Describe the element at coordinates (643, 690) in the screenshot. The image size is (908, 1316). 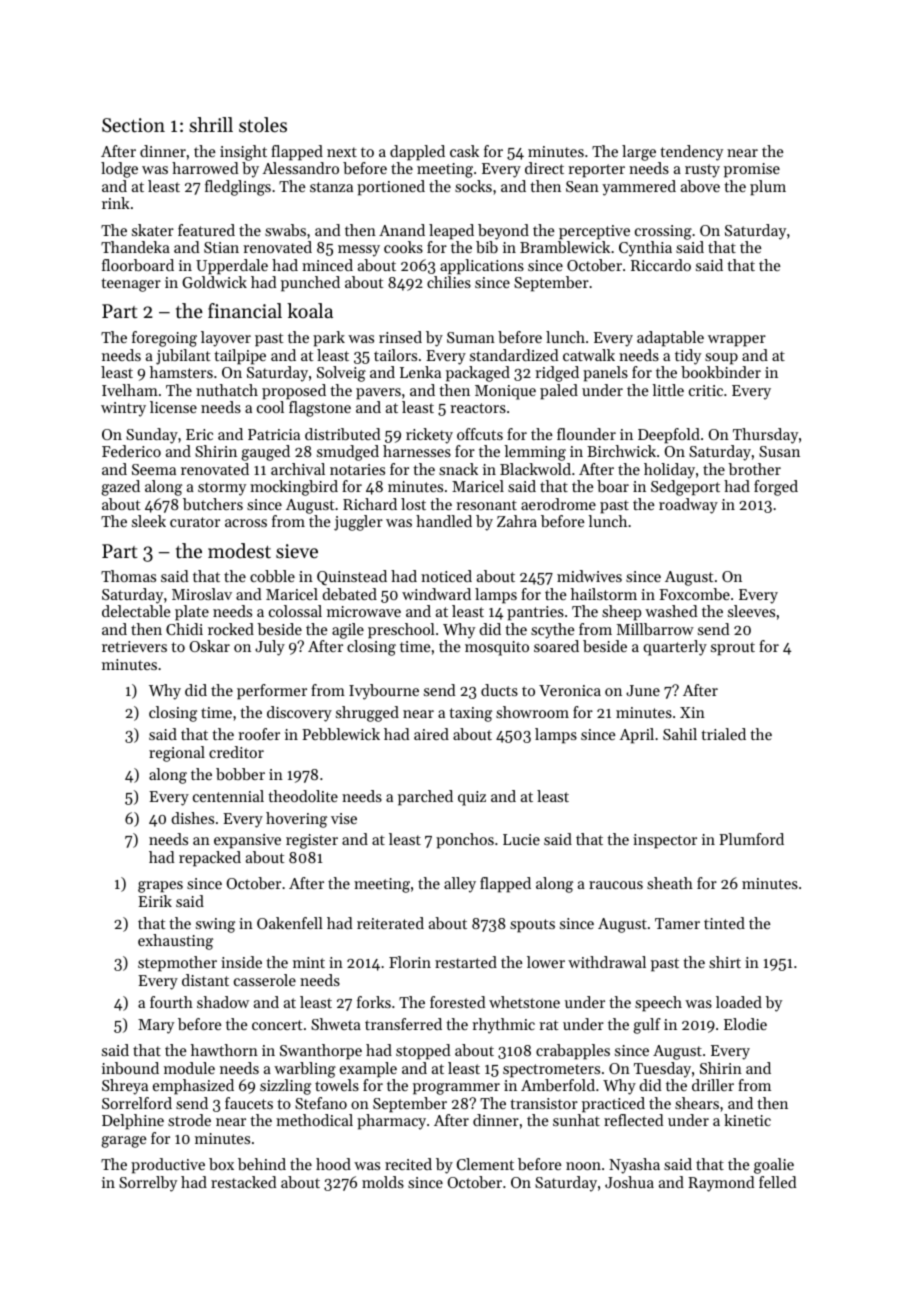
I see `June` at that location.
